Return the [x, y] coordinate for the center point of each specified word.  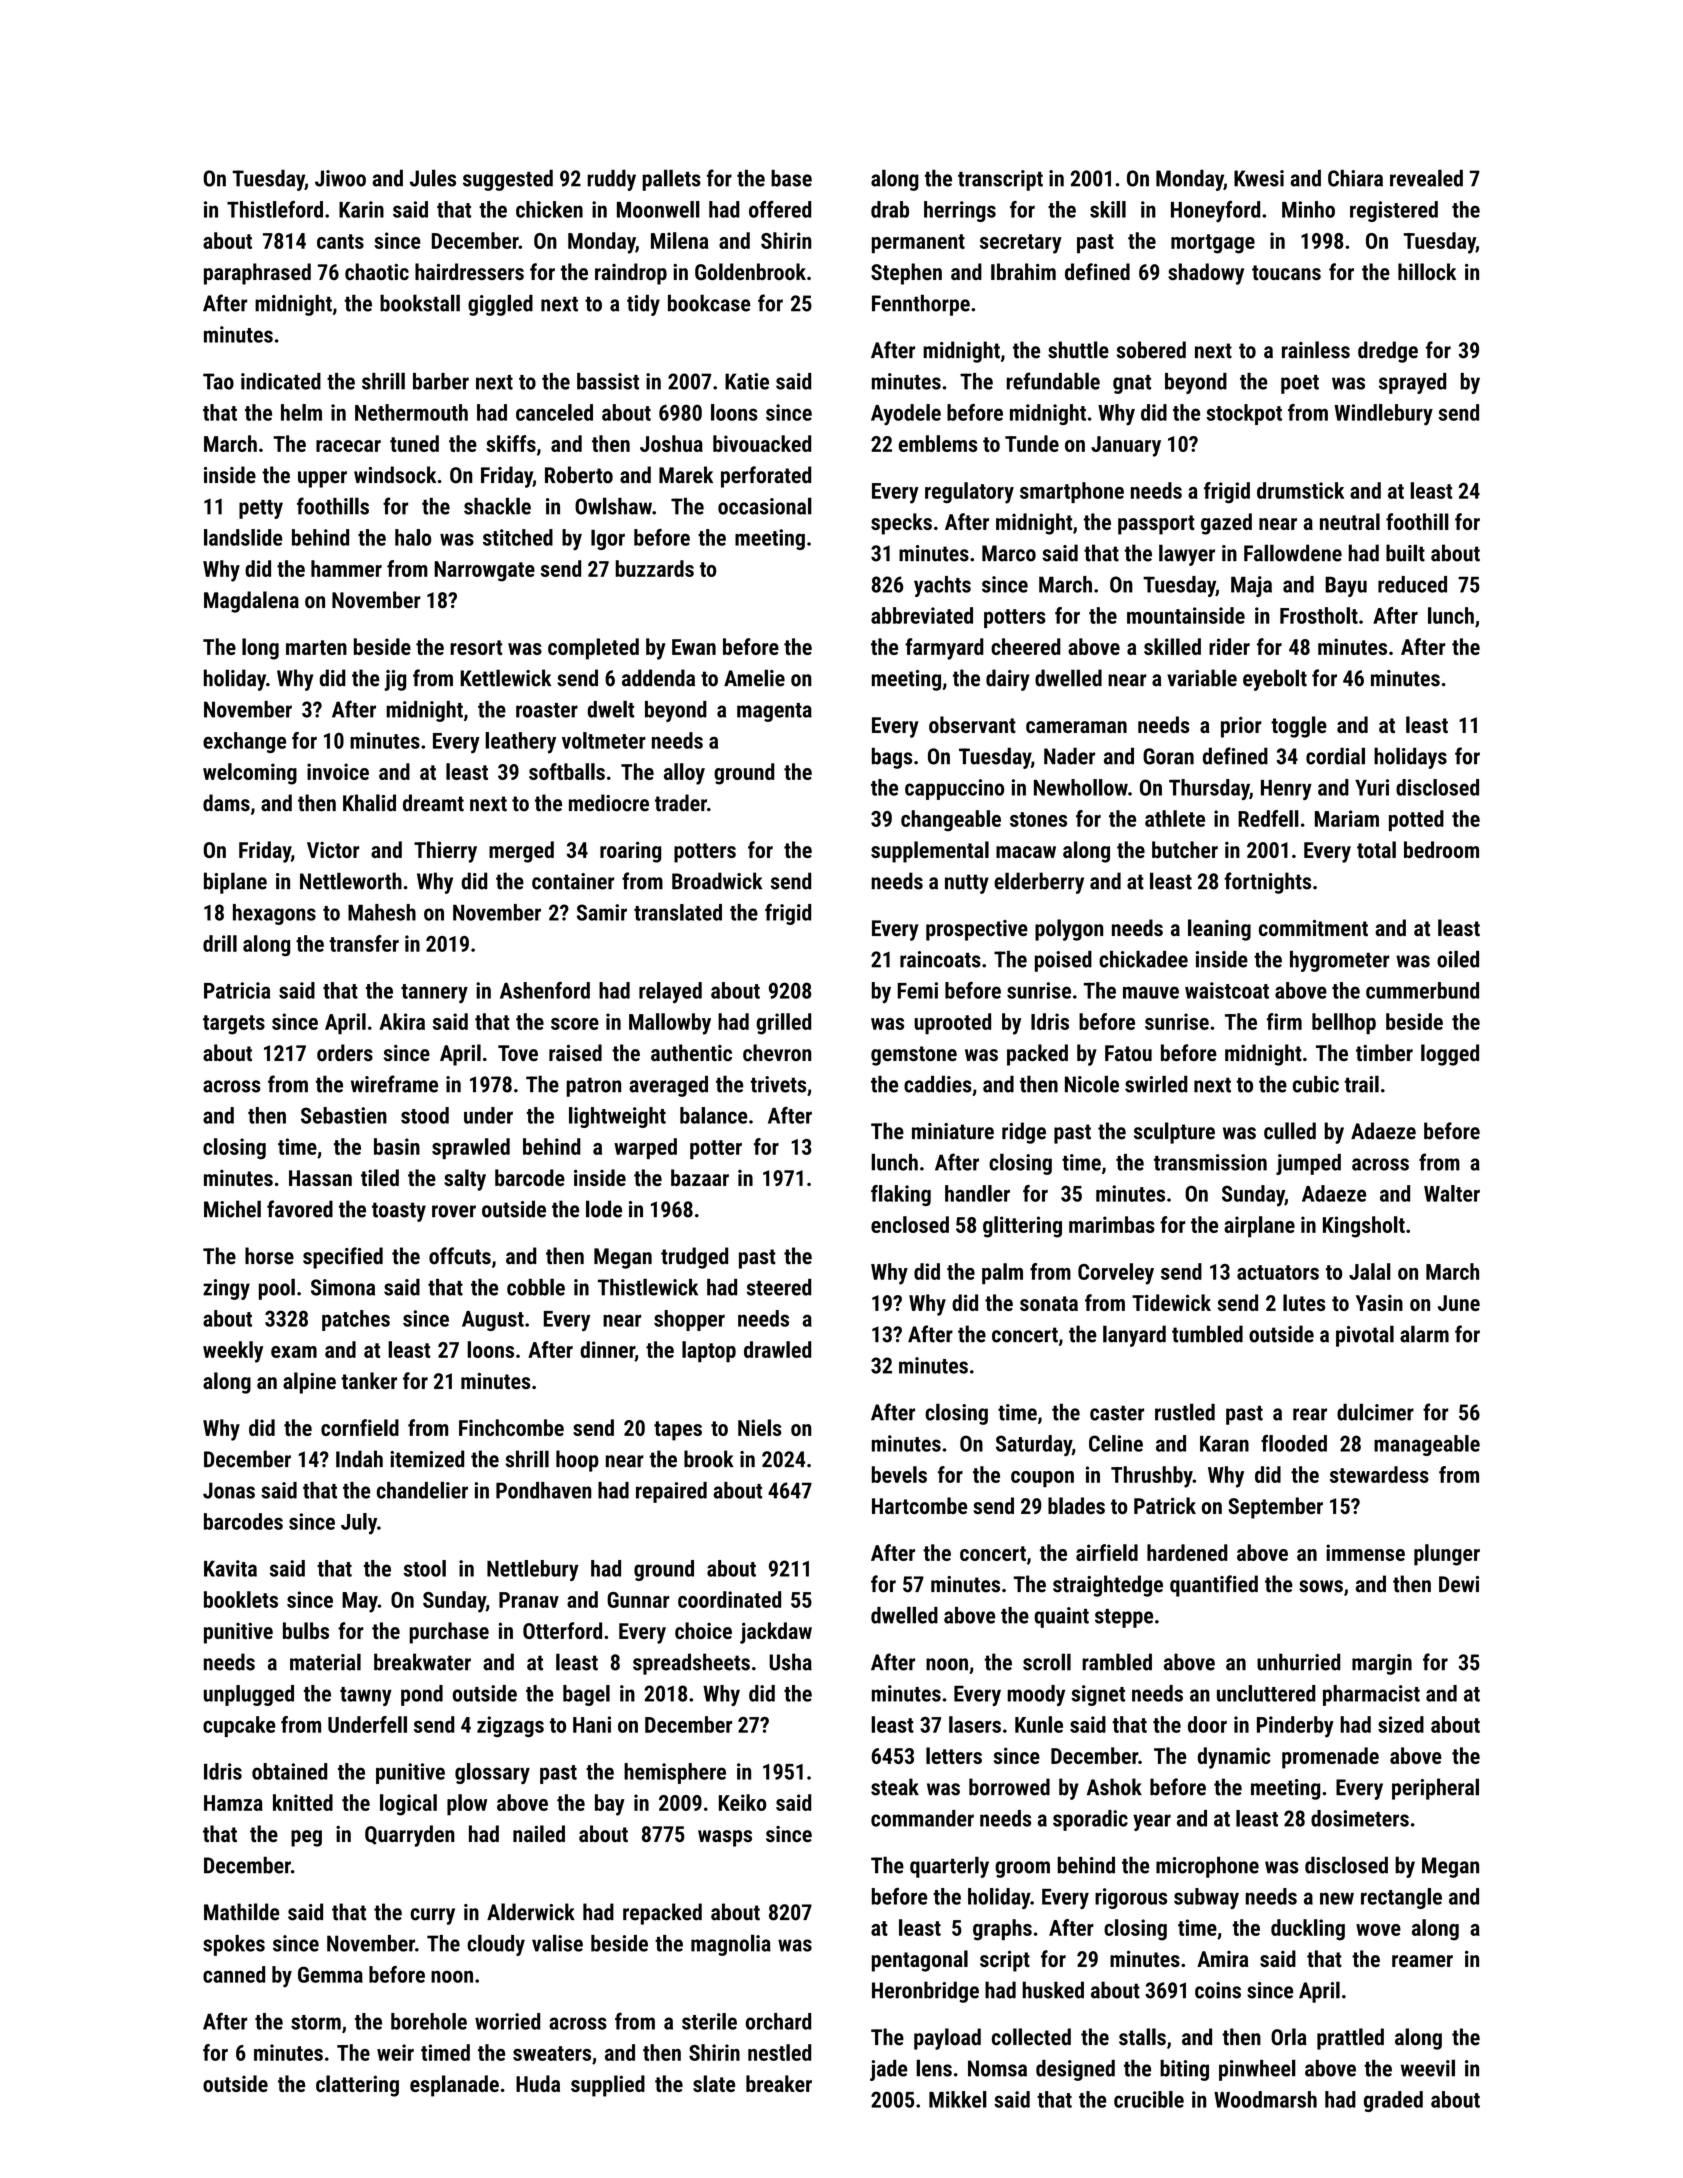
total [1376, 849]
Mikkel [958, 2099]
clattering [357, 2086]
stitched [518, 537]
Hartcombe [919, 1505]
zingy [226, 1289]
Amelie [754, 678]
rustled [1185, 1412]
